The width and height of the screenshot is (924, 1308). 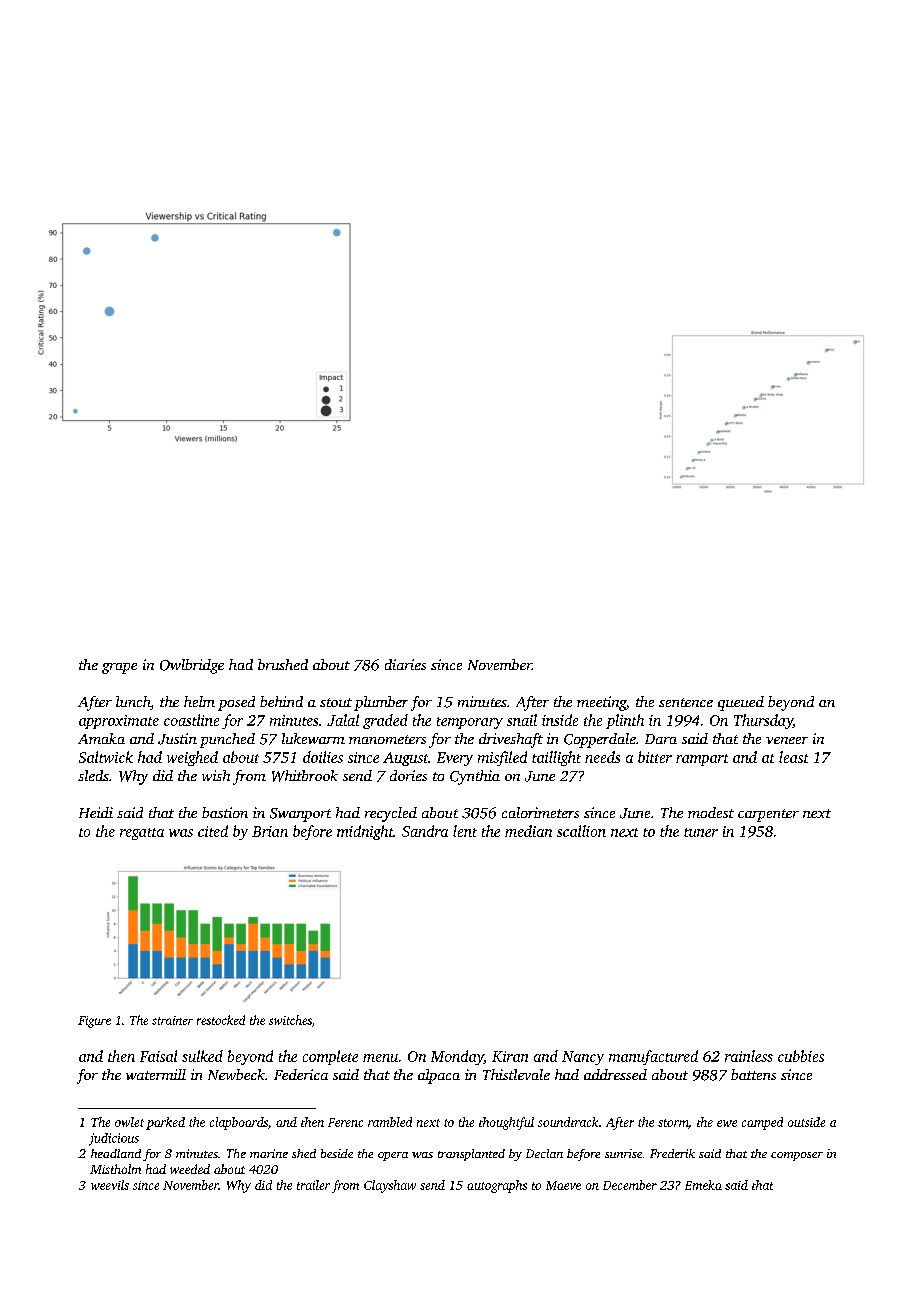 I want to click on Nancy, so click(x=583, y=1058).
